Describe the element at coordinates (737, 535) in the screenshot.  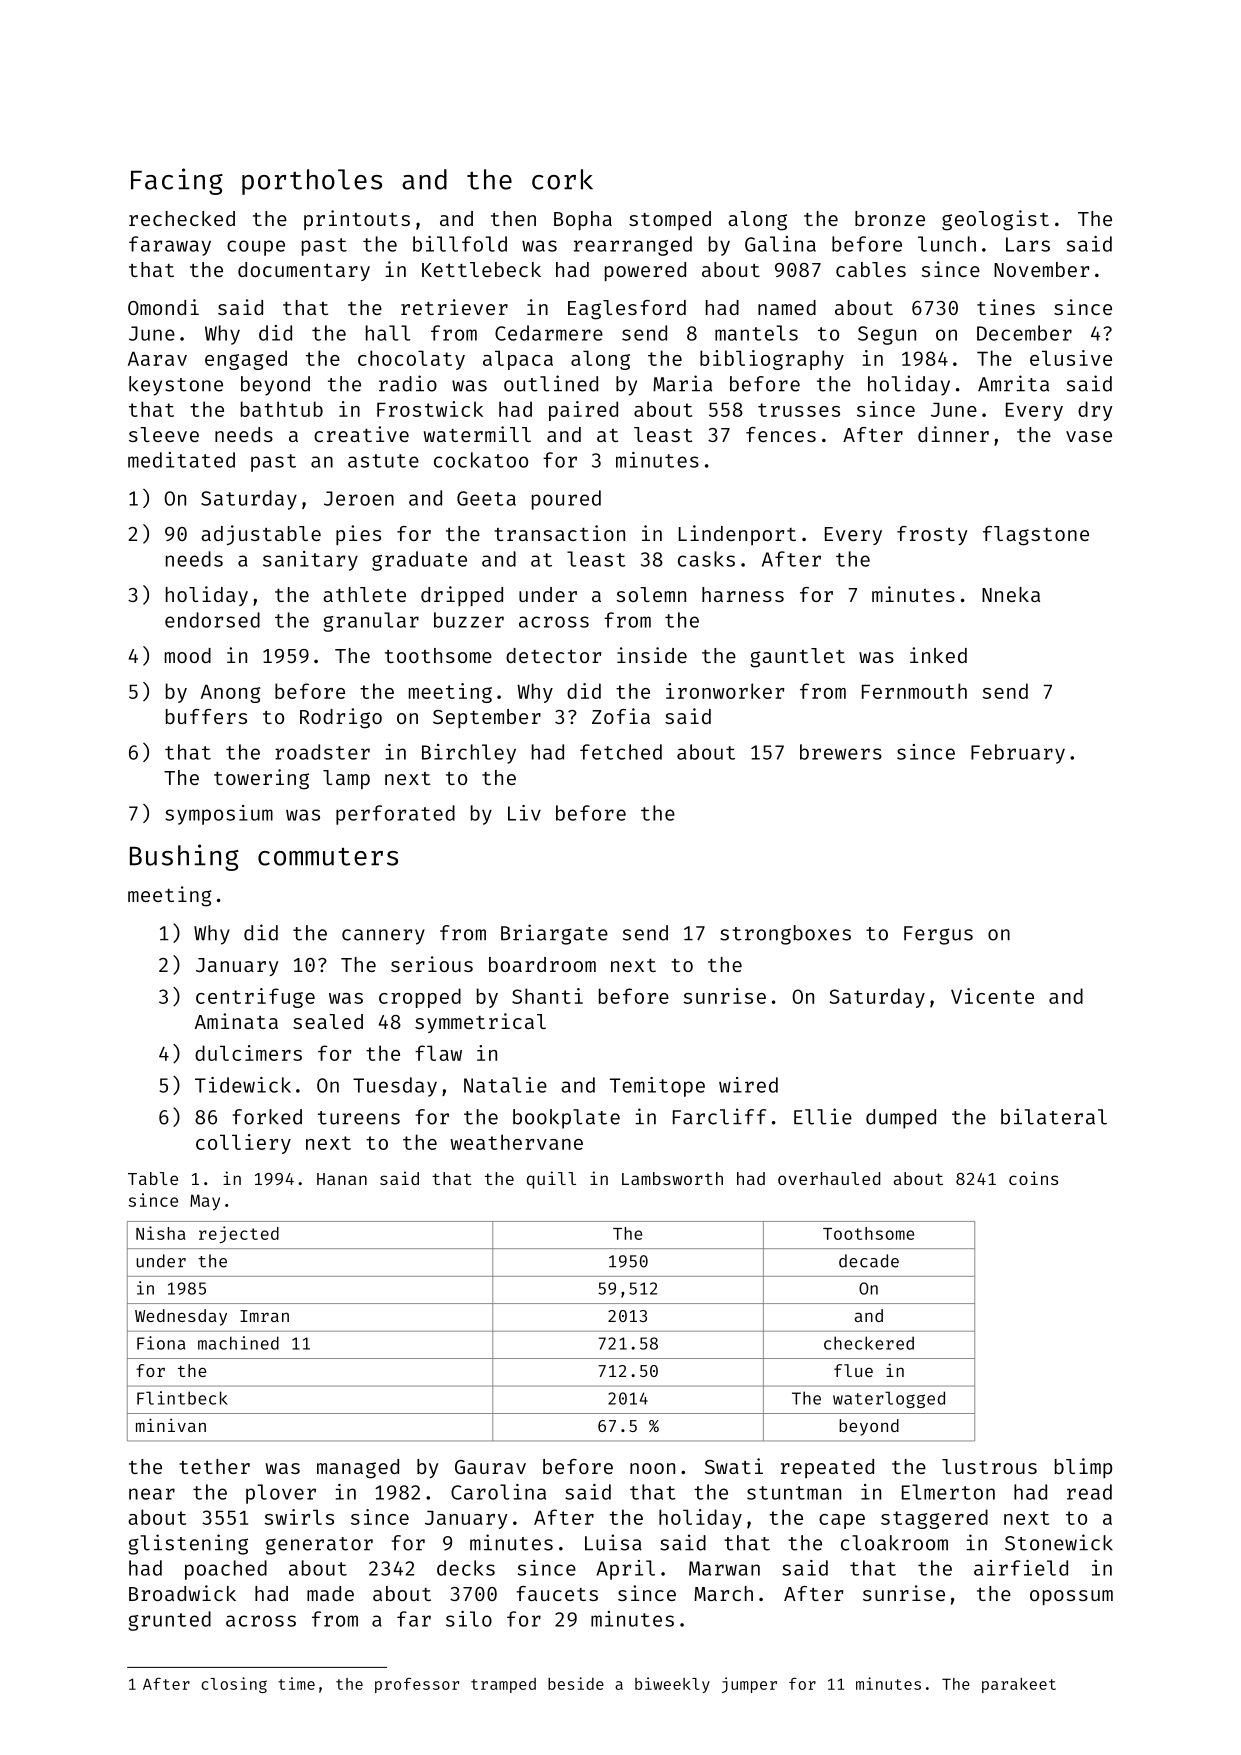
I see `Lindenport` at that location.
